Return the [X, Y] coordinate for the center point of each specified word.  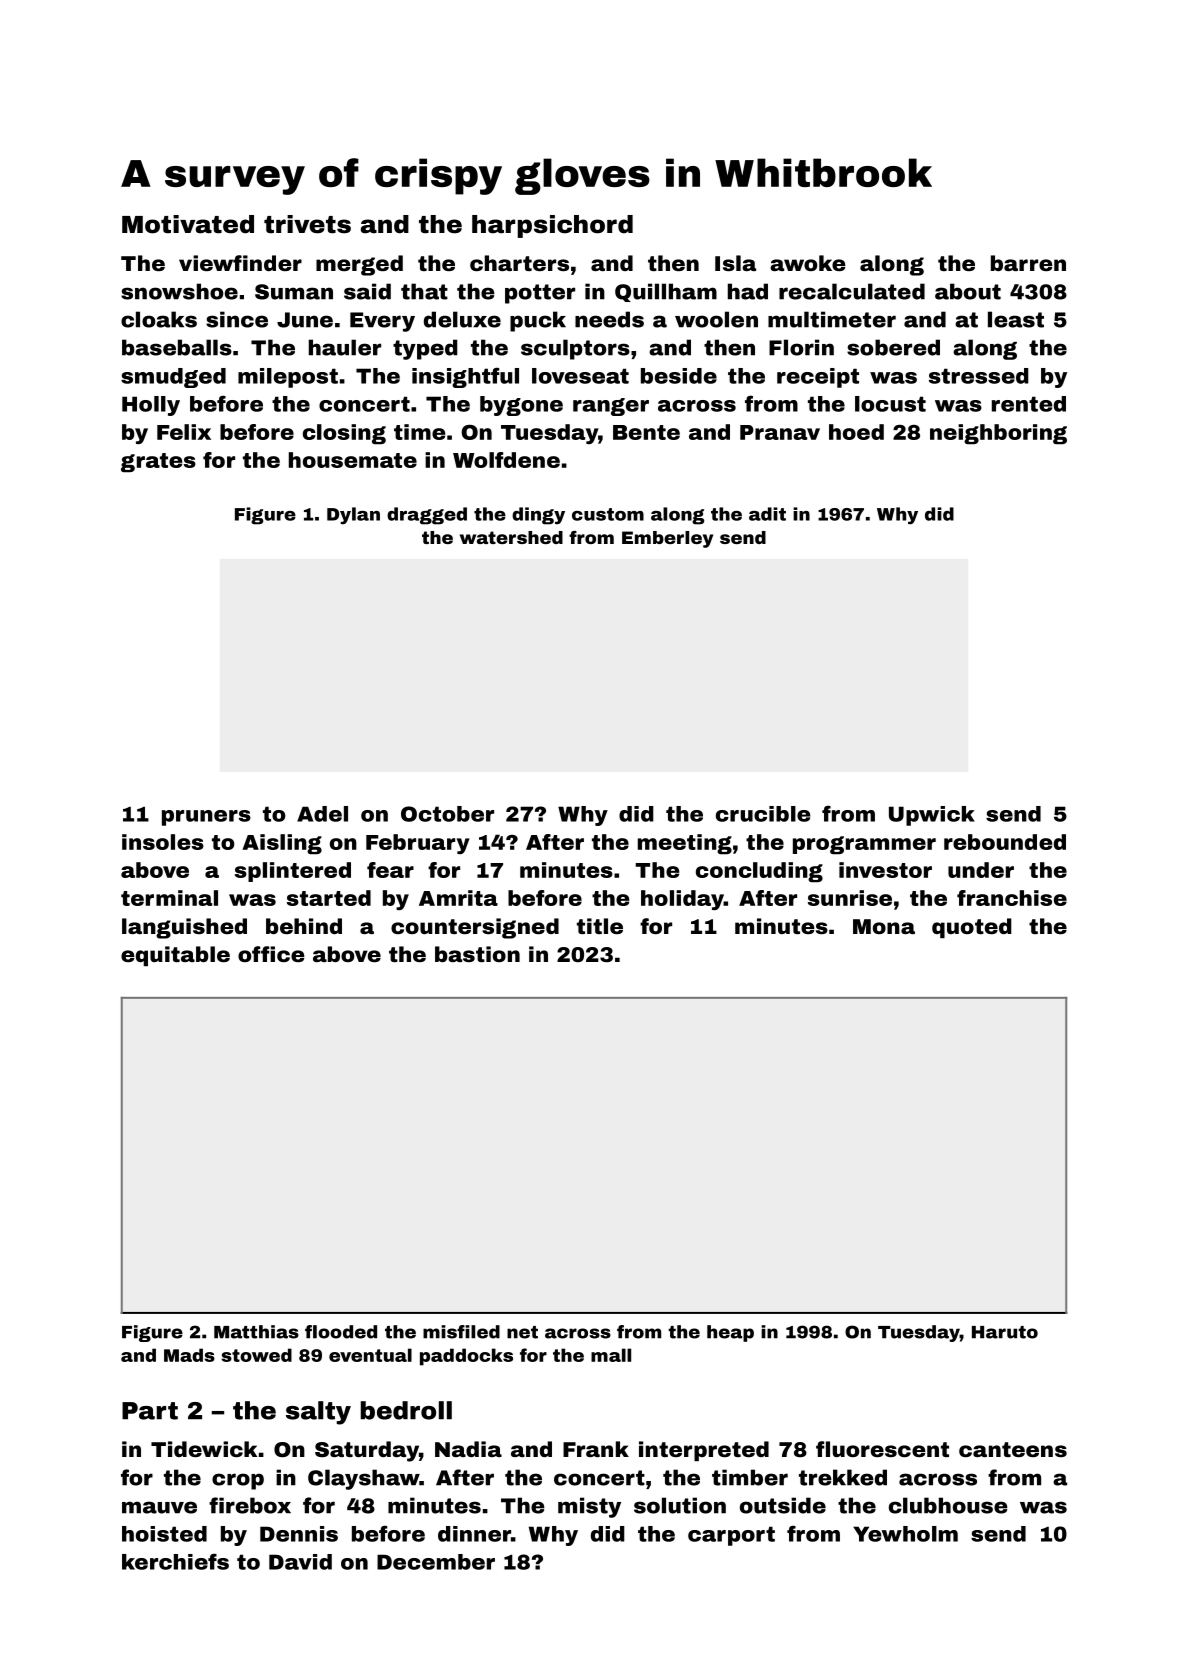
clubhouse [948, 1505]
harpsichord [552, 226]
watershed [511, 537]
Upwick [932, 816]
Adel [322, 814]
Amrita [458, 898]
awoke [808, 263]
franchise [1012, 898]
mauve [159, 1507]
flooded [341, 1332]
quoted [972, 928]
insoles [163, 842]
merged [359, 265]
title [600, 926]
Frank [596, 1449]
